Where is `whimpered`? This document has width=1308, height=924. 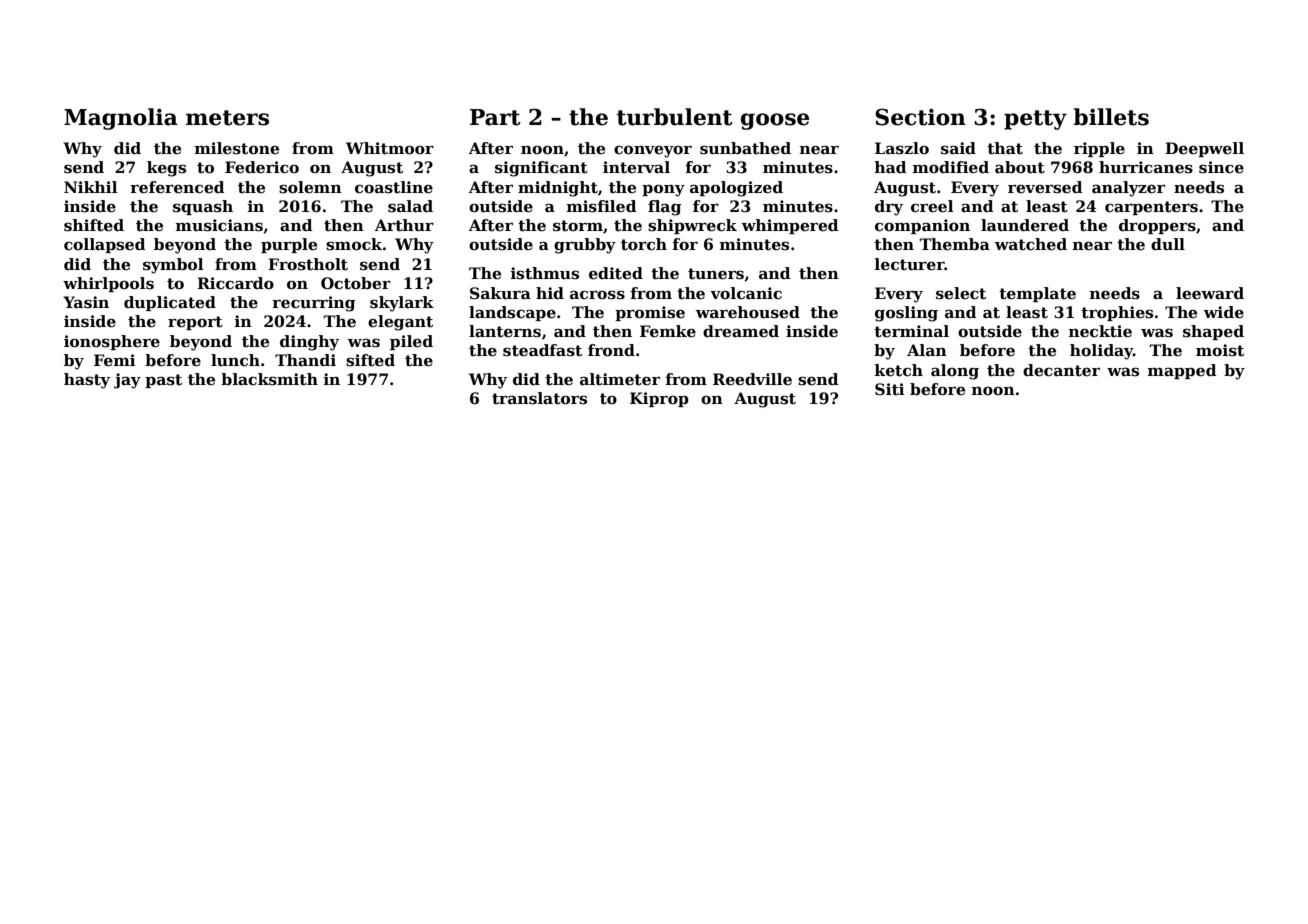
whimpered is located at coordinates (790, 226).
